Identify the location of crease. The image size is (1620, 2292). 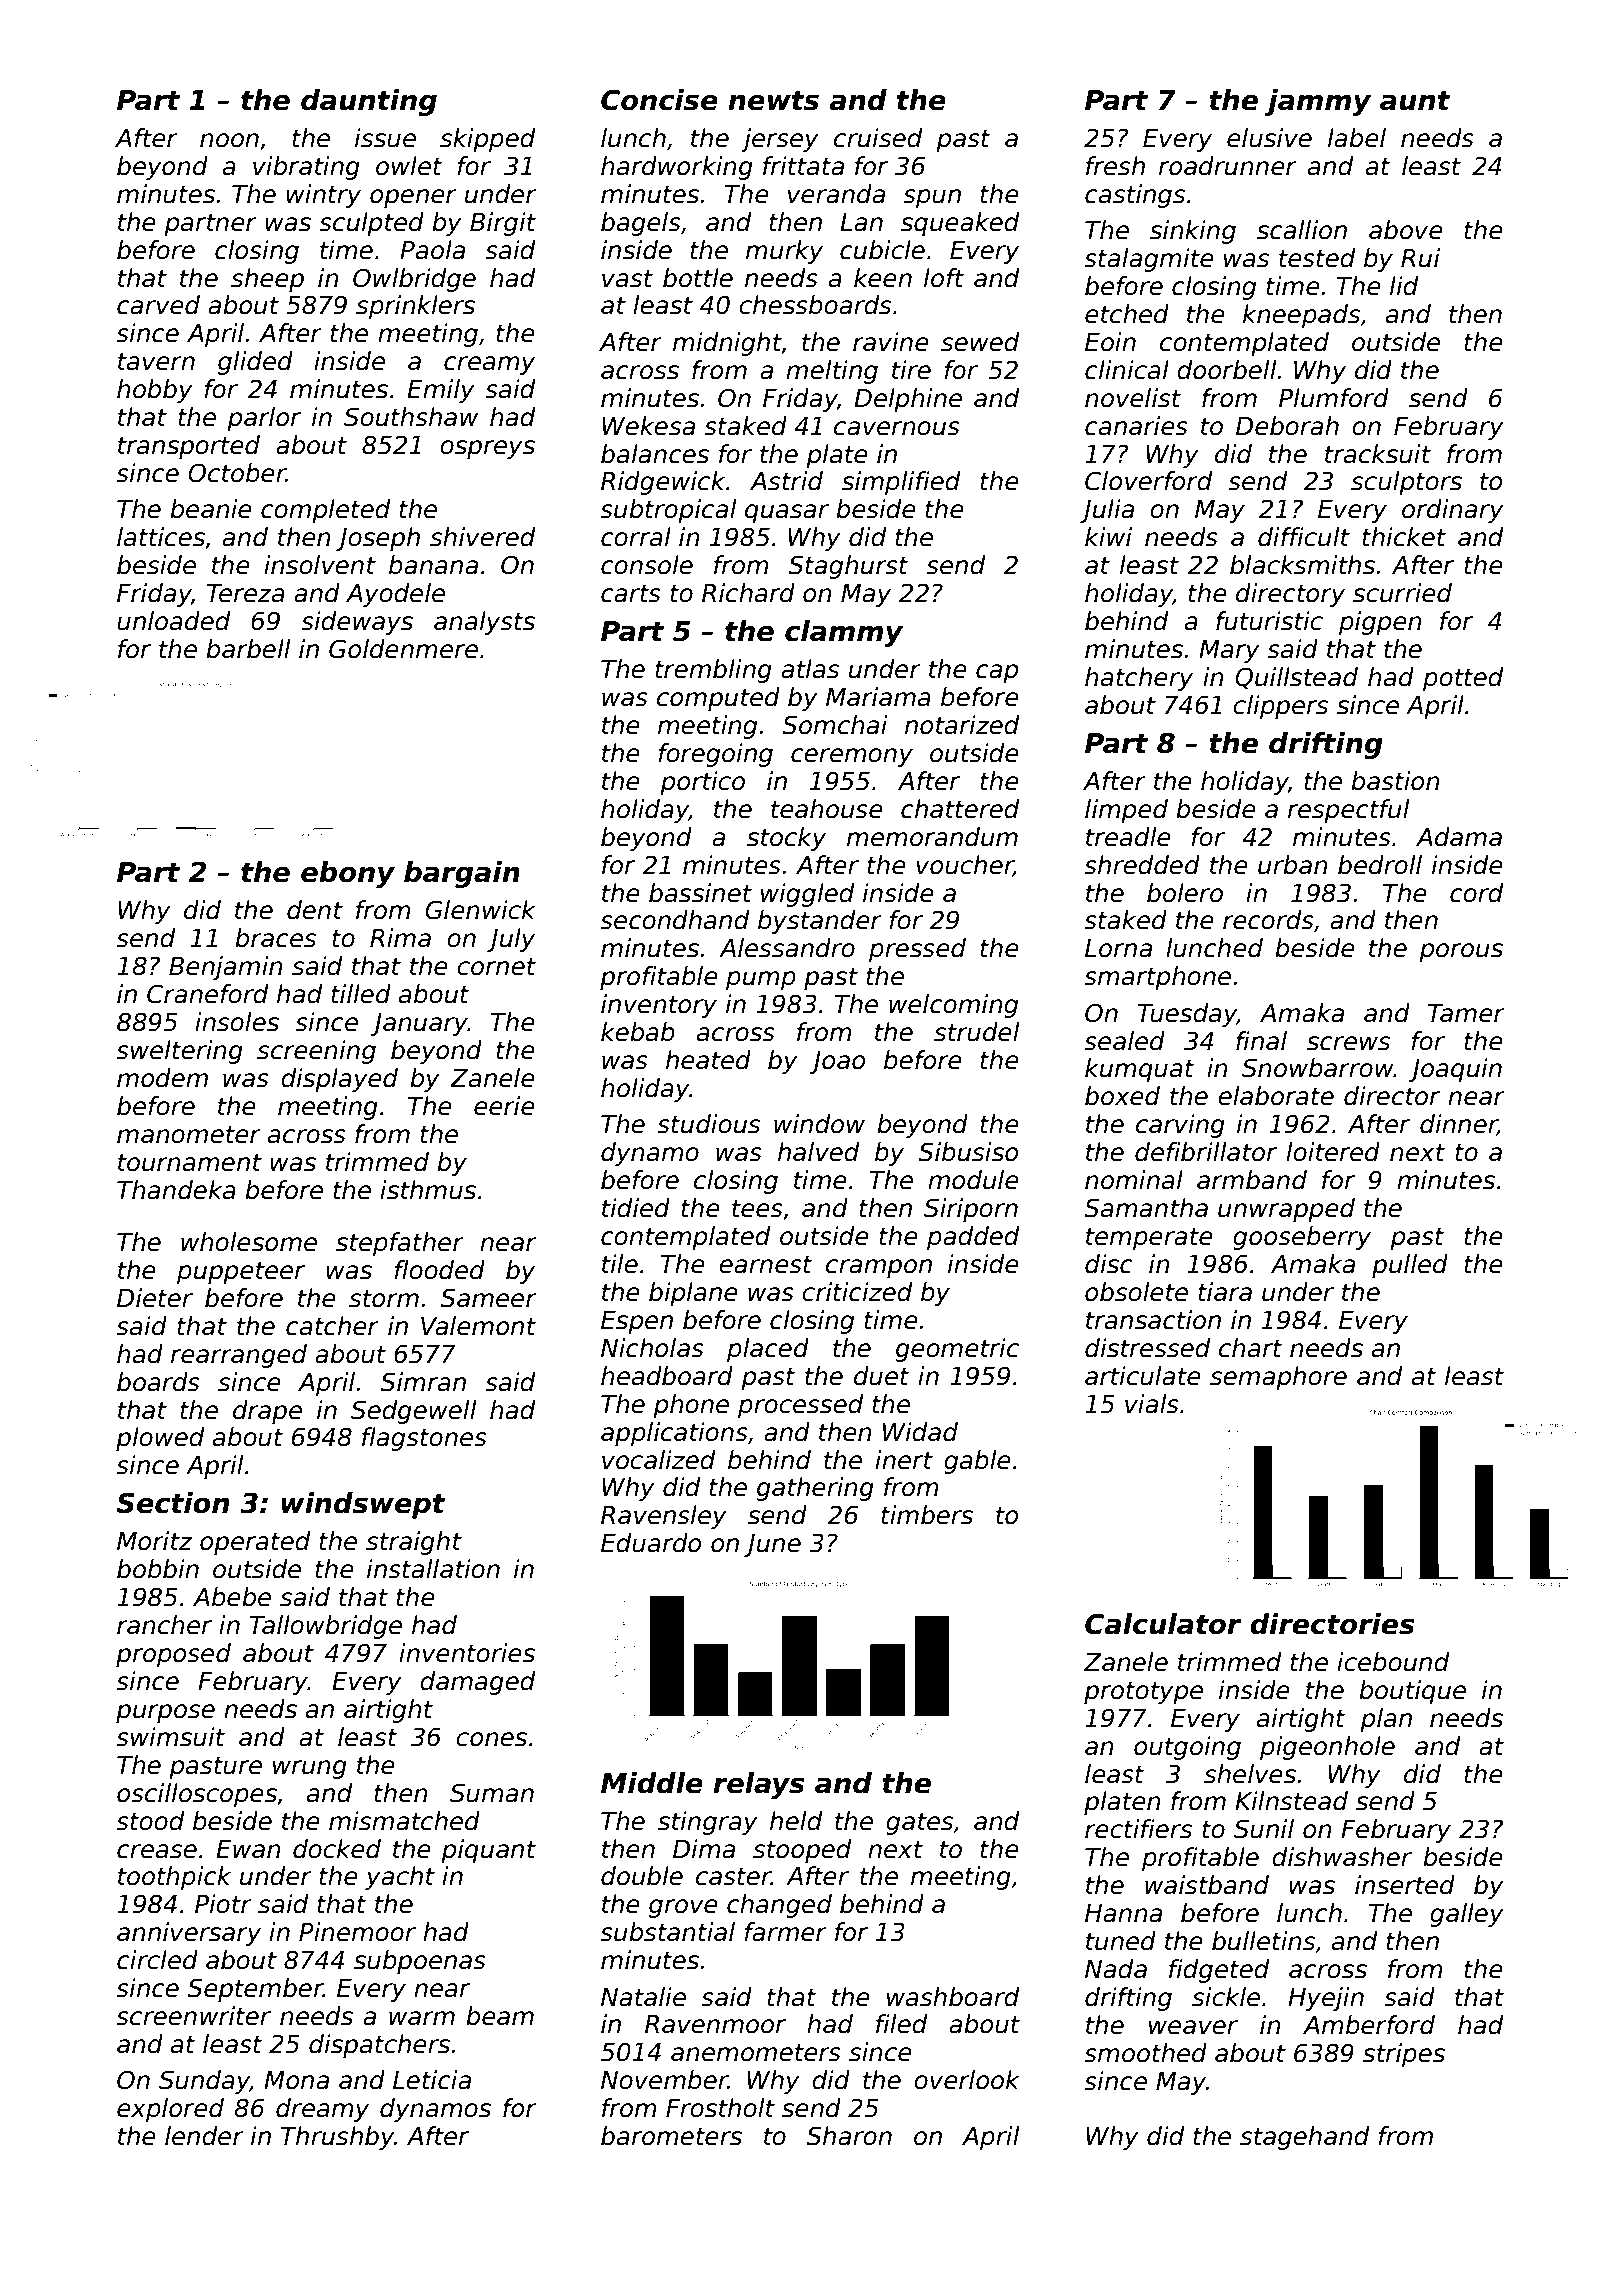
(157, 1851).
